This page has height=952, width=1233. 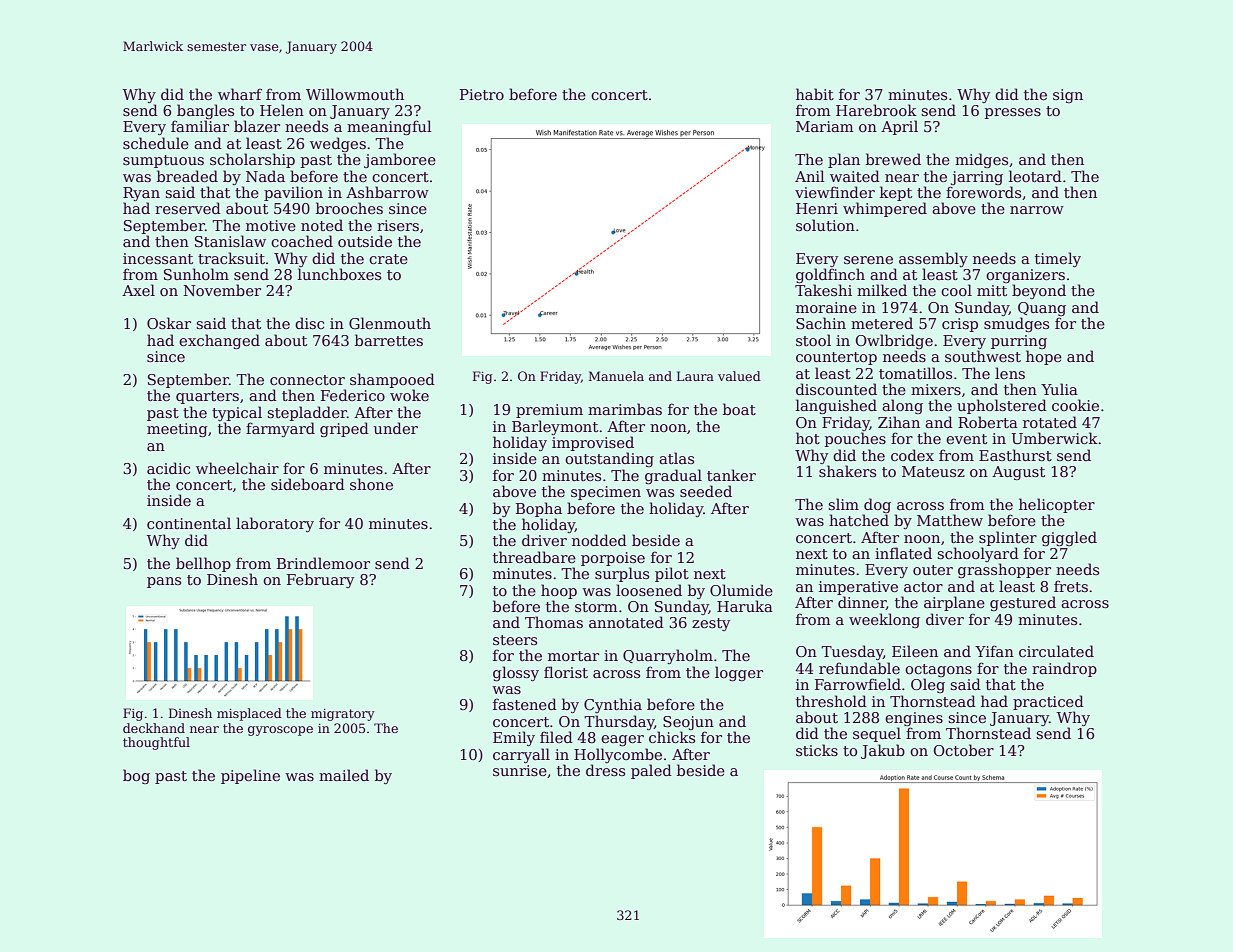 I want to click on leotard, so click(x=1035, y=176).
